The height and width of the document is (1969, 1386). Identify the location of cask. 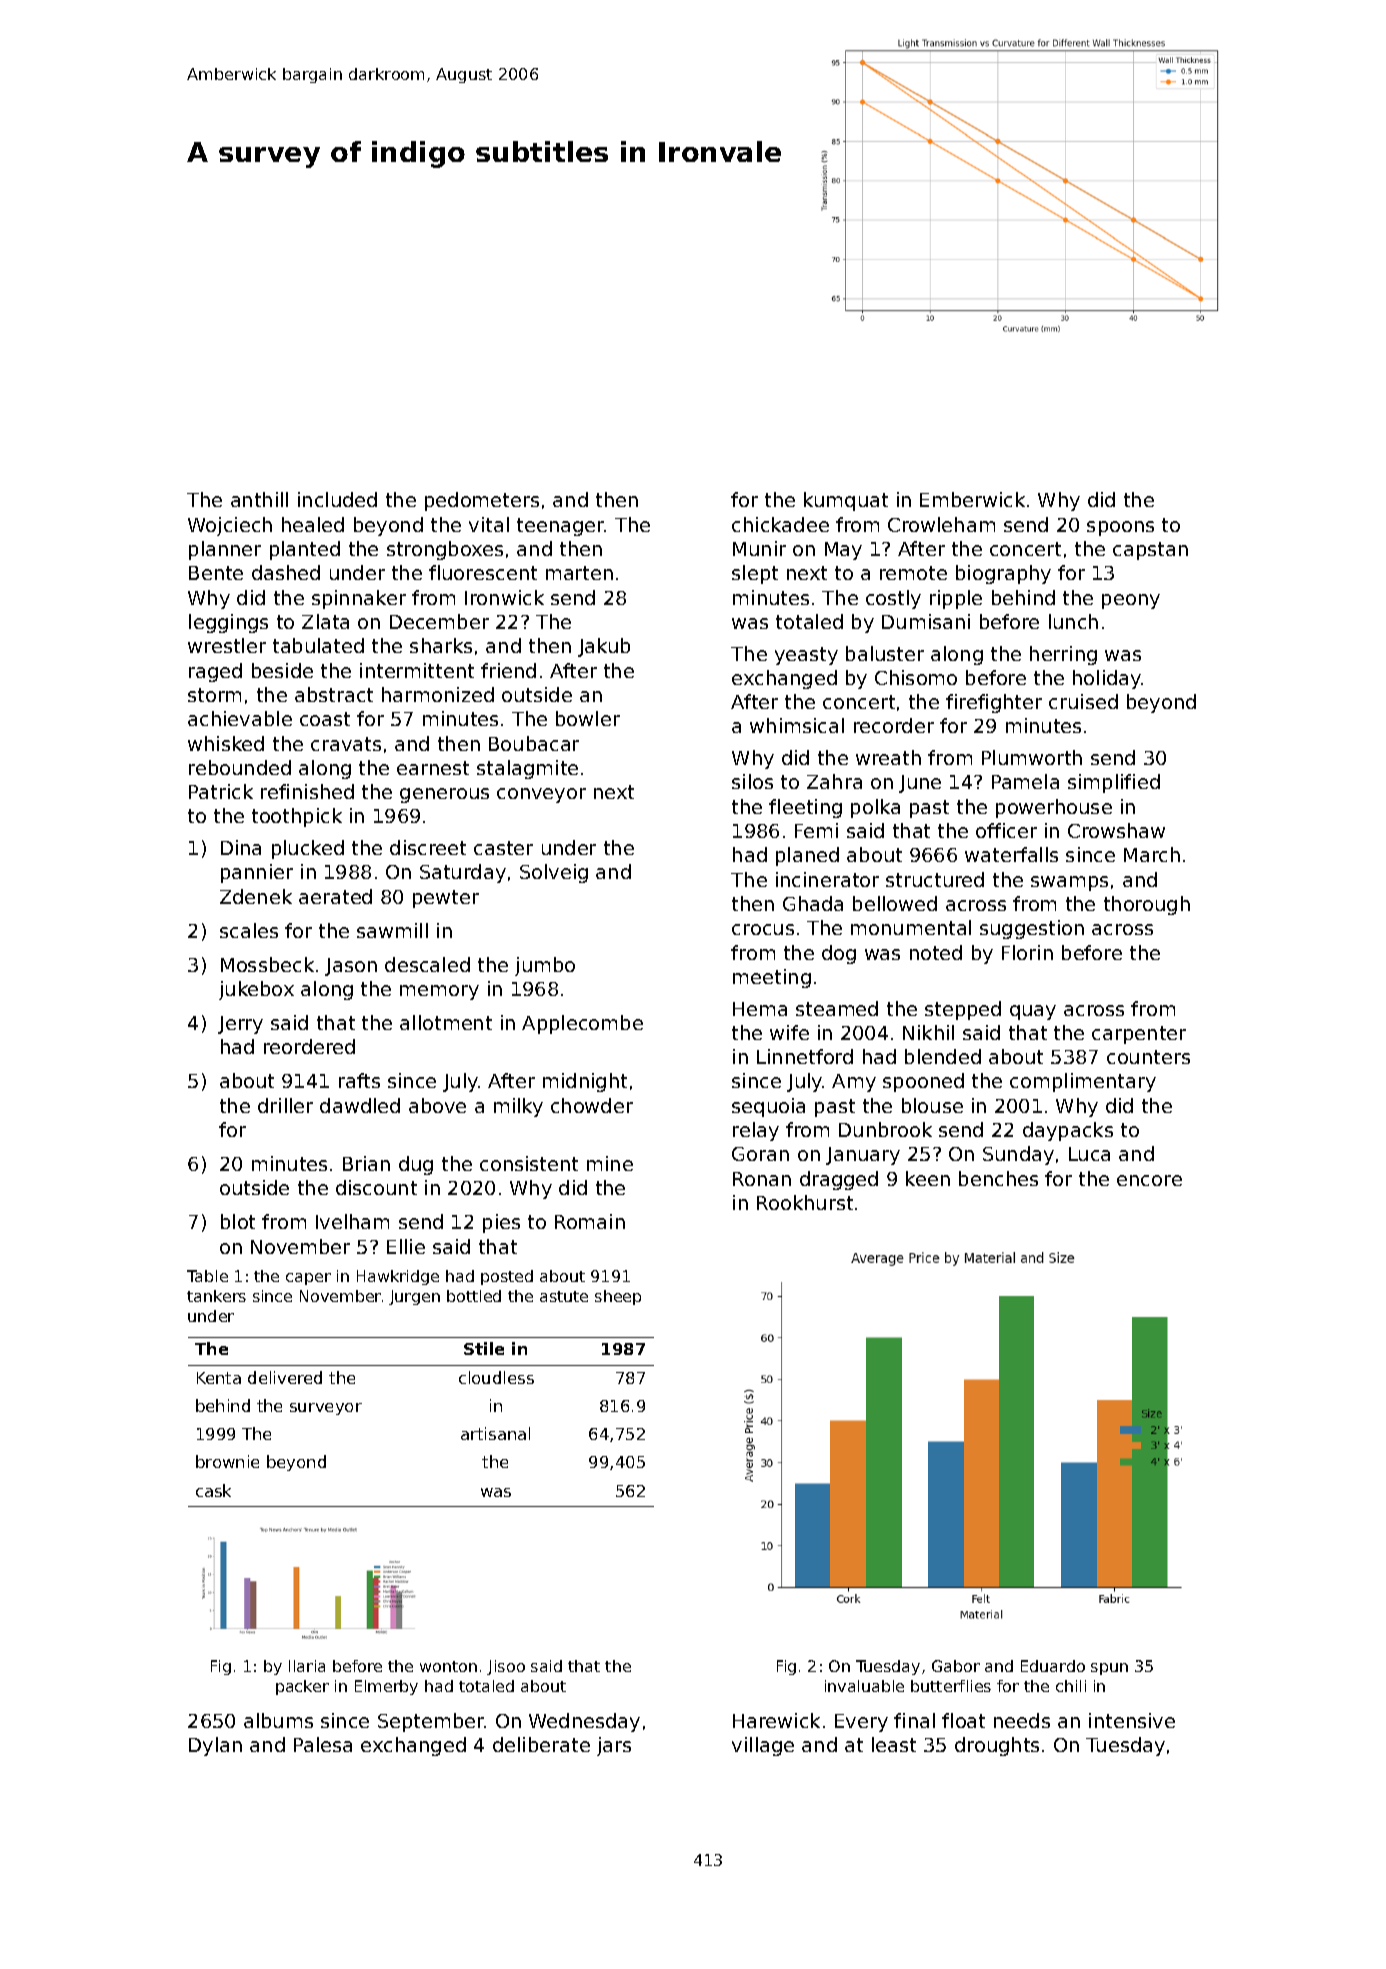
(213, 1490).
